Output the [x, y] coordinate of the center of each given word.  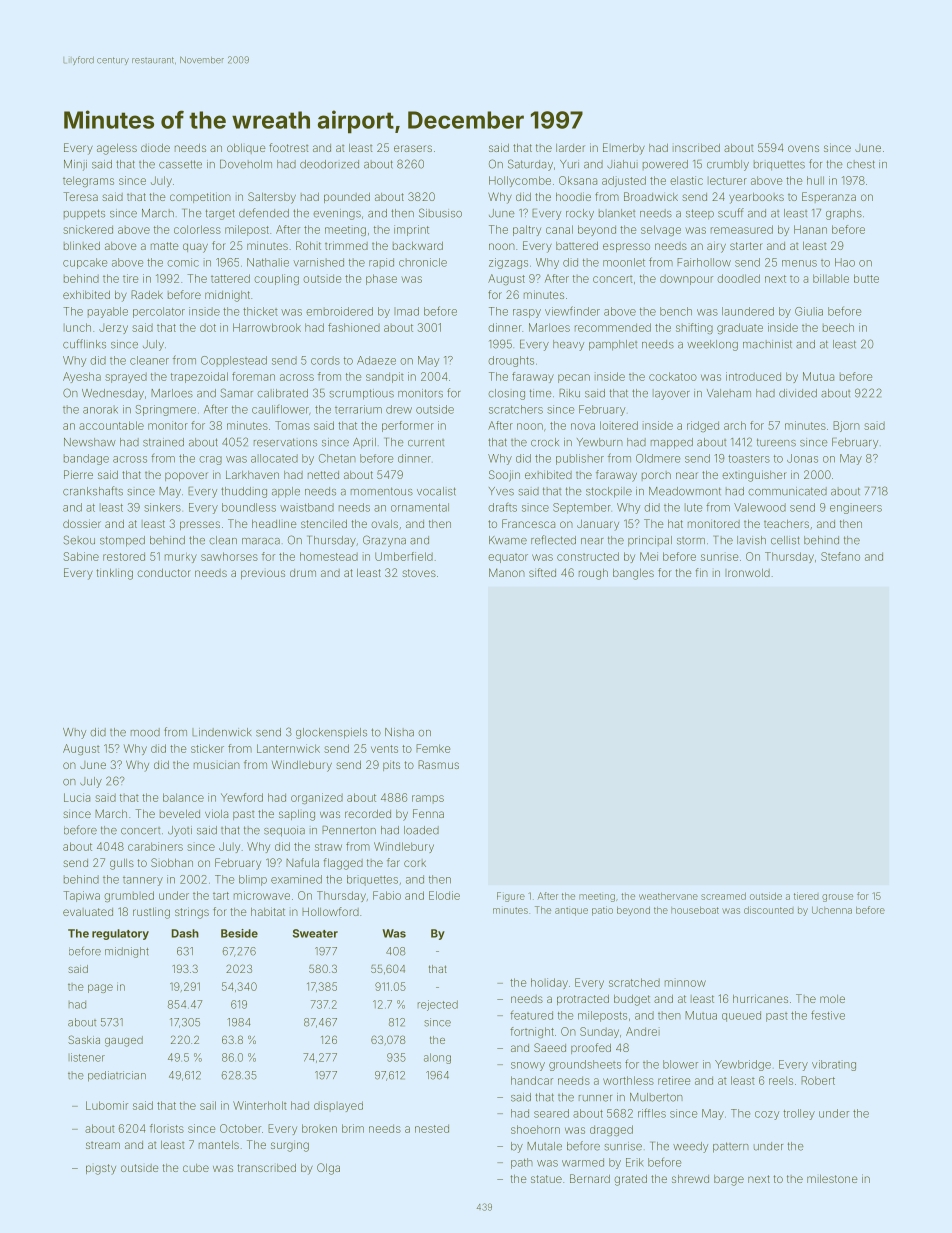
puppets [84, 214]
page [100, 988]
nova [583, 426]
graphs [844, 214]
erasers [413, 148]
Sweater [315, 933]
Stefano [840, 556]
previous [263, 574]
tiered [806, 896]
